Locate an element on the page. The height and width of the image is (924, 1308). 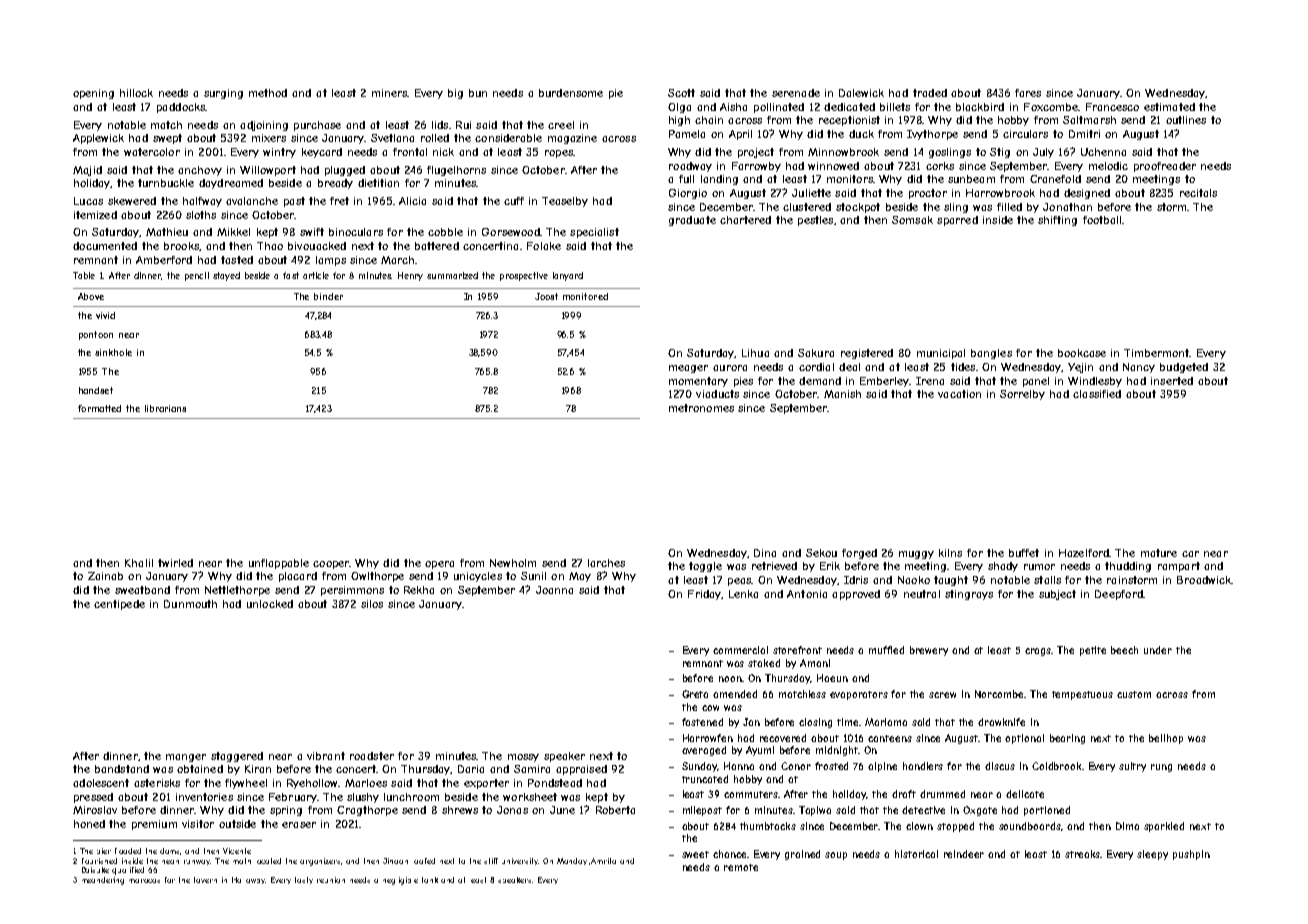
maracas is located at coordinates (144, 881).
